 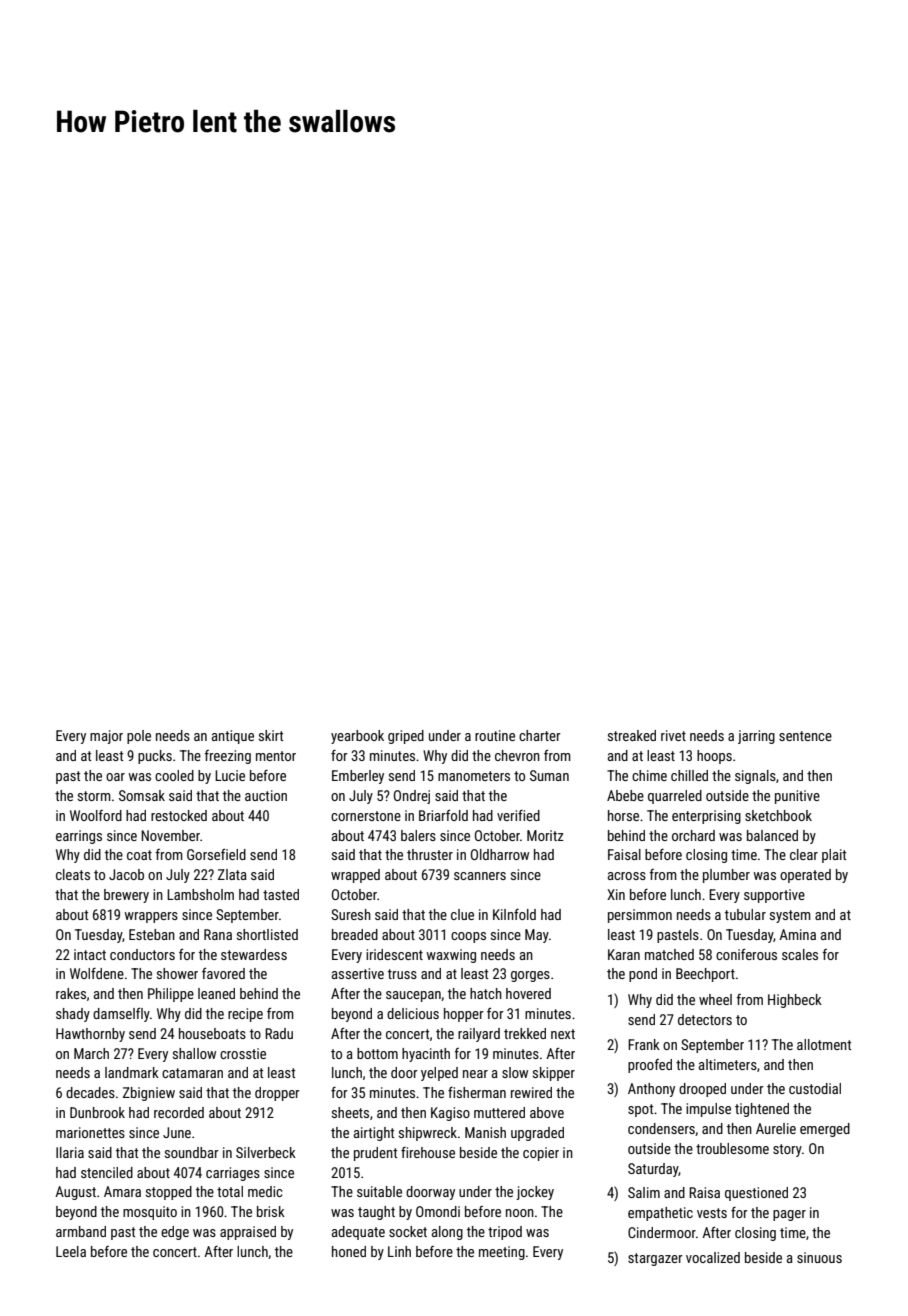 What do you see at coordinates (139, 737) in the image?
I see `pole` at bounding box center [139, 737].
